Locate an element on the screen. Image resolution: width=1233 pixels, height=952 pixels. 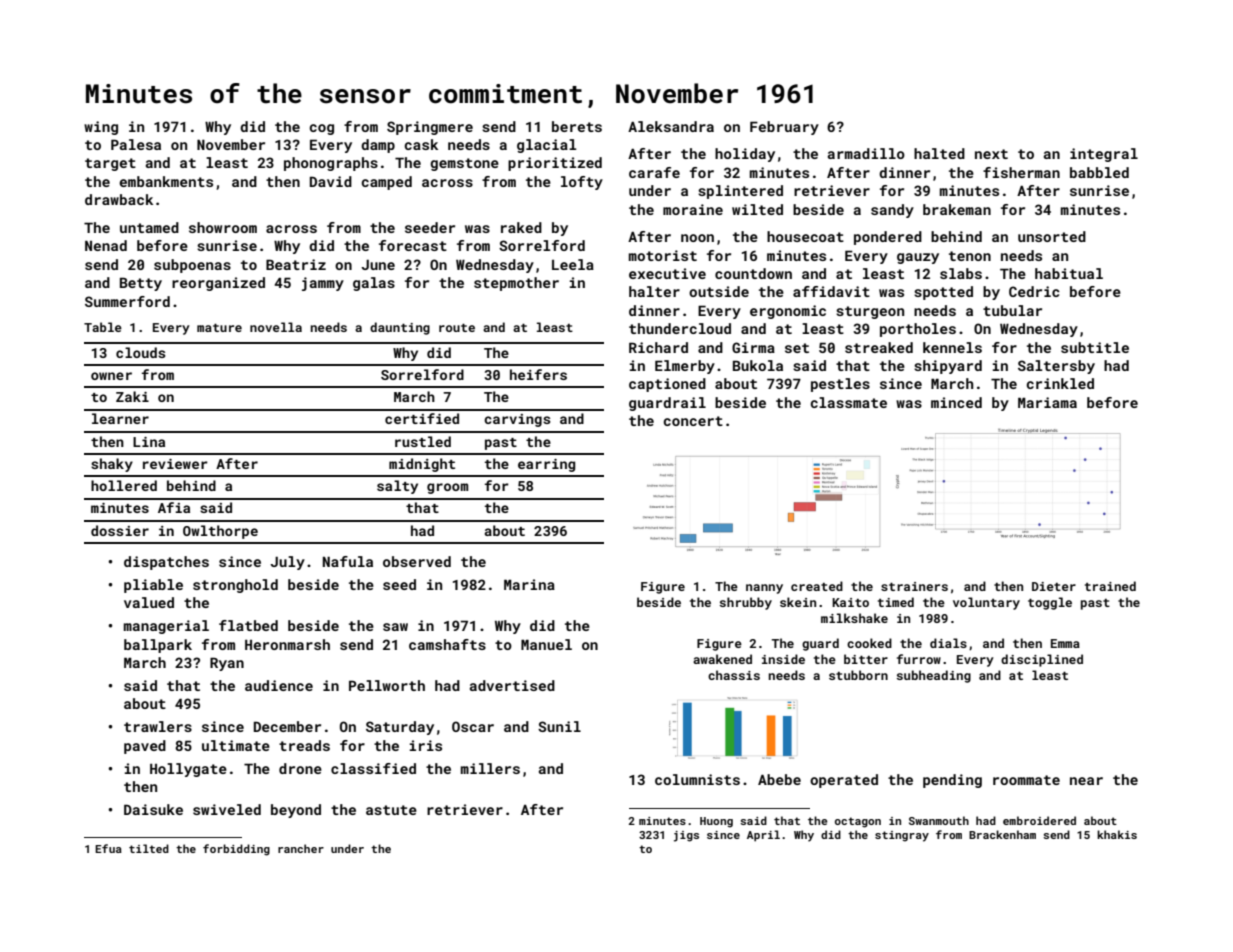
jigs is located at coordinates (686, 836).
